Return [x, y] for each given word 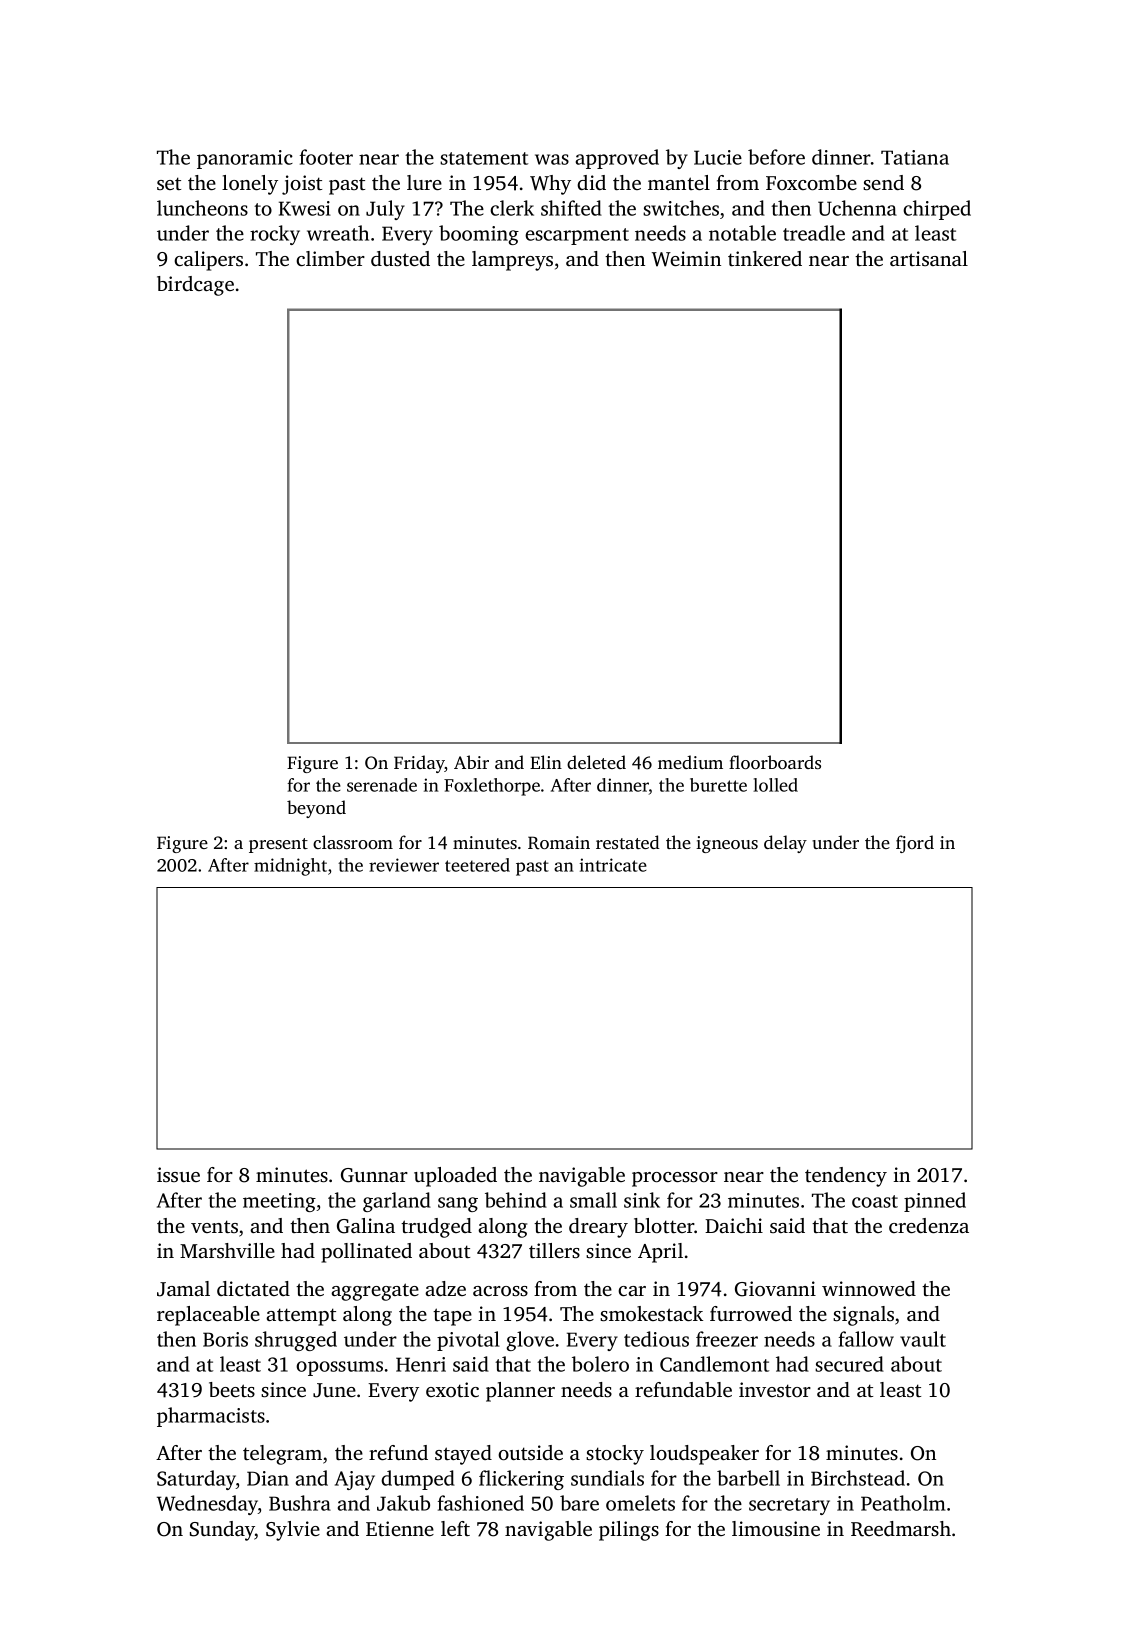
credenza [929, 1225]
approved [617, 159]
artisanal [929, 258]
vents [214, 1226]
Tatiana [915, 157]
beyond [316, 809]
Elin [546, 762]
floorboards [775, 762]
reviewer [404, 865]
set [169, 183]
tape [452, 1317]
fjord [915, 844]
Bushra [300, 1503]
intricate [613, 865]
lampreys [512, 261]
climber [330, 258]
